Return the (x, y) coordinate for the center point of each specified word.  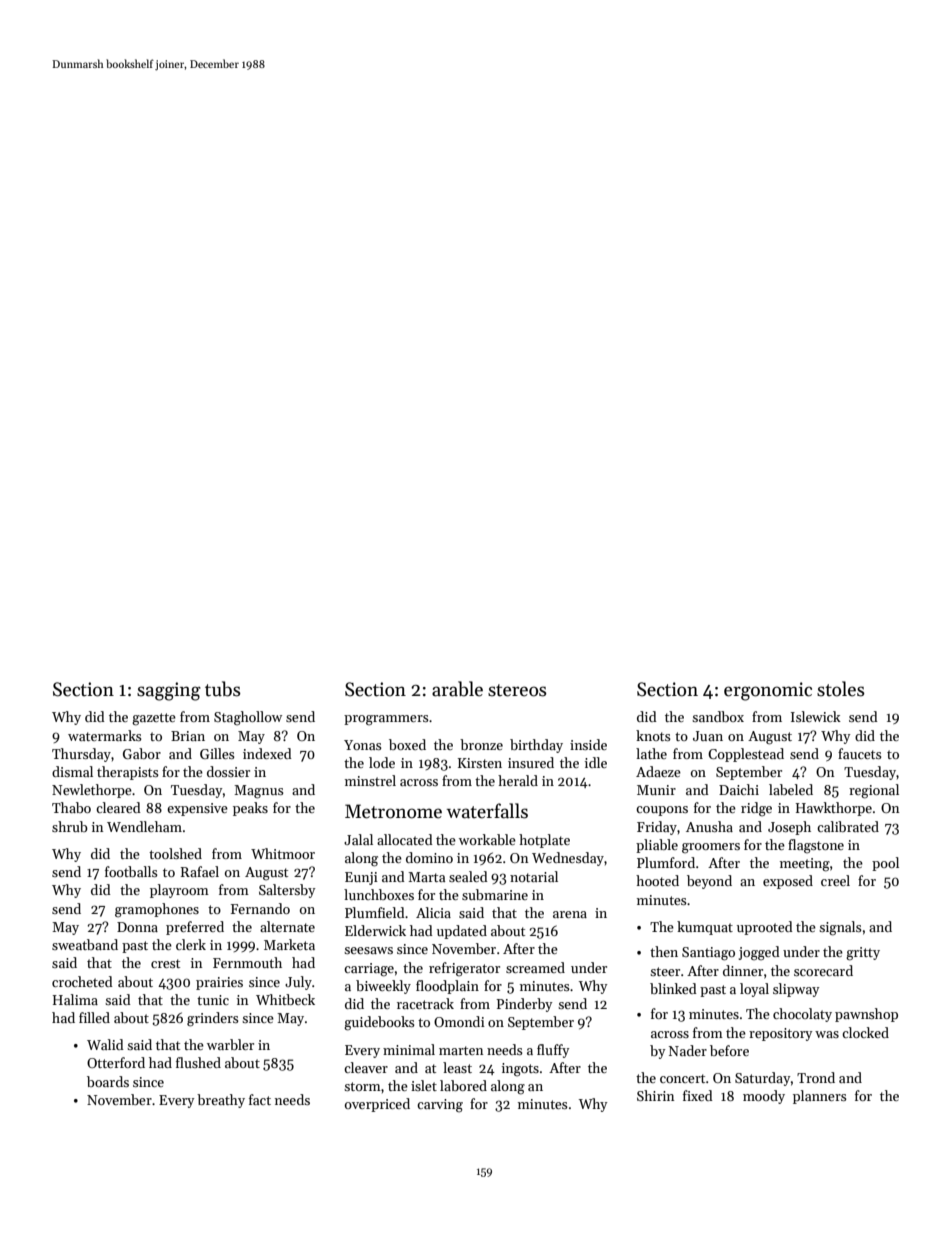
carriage (369, 970)
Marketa (289, 944)
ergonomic (768, 691)
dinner (743, 970)
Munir (656, 790)
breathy (221, 1101)
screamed (535, 967)
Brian (188, 736)
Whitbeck (285, 999)
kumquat (705, 928)
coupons (662, 811)
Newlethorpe (92, 791)
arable (457, 689)
